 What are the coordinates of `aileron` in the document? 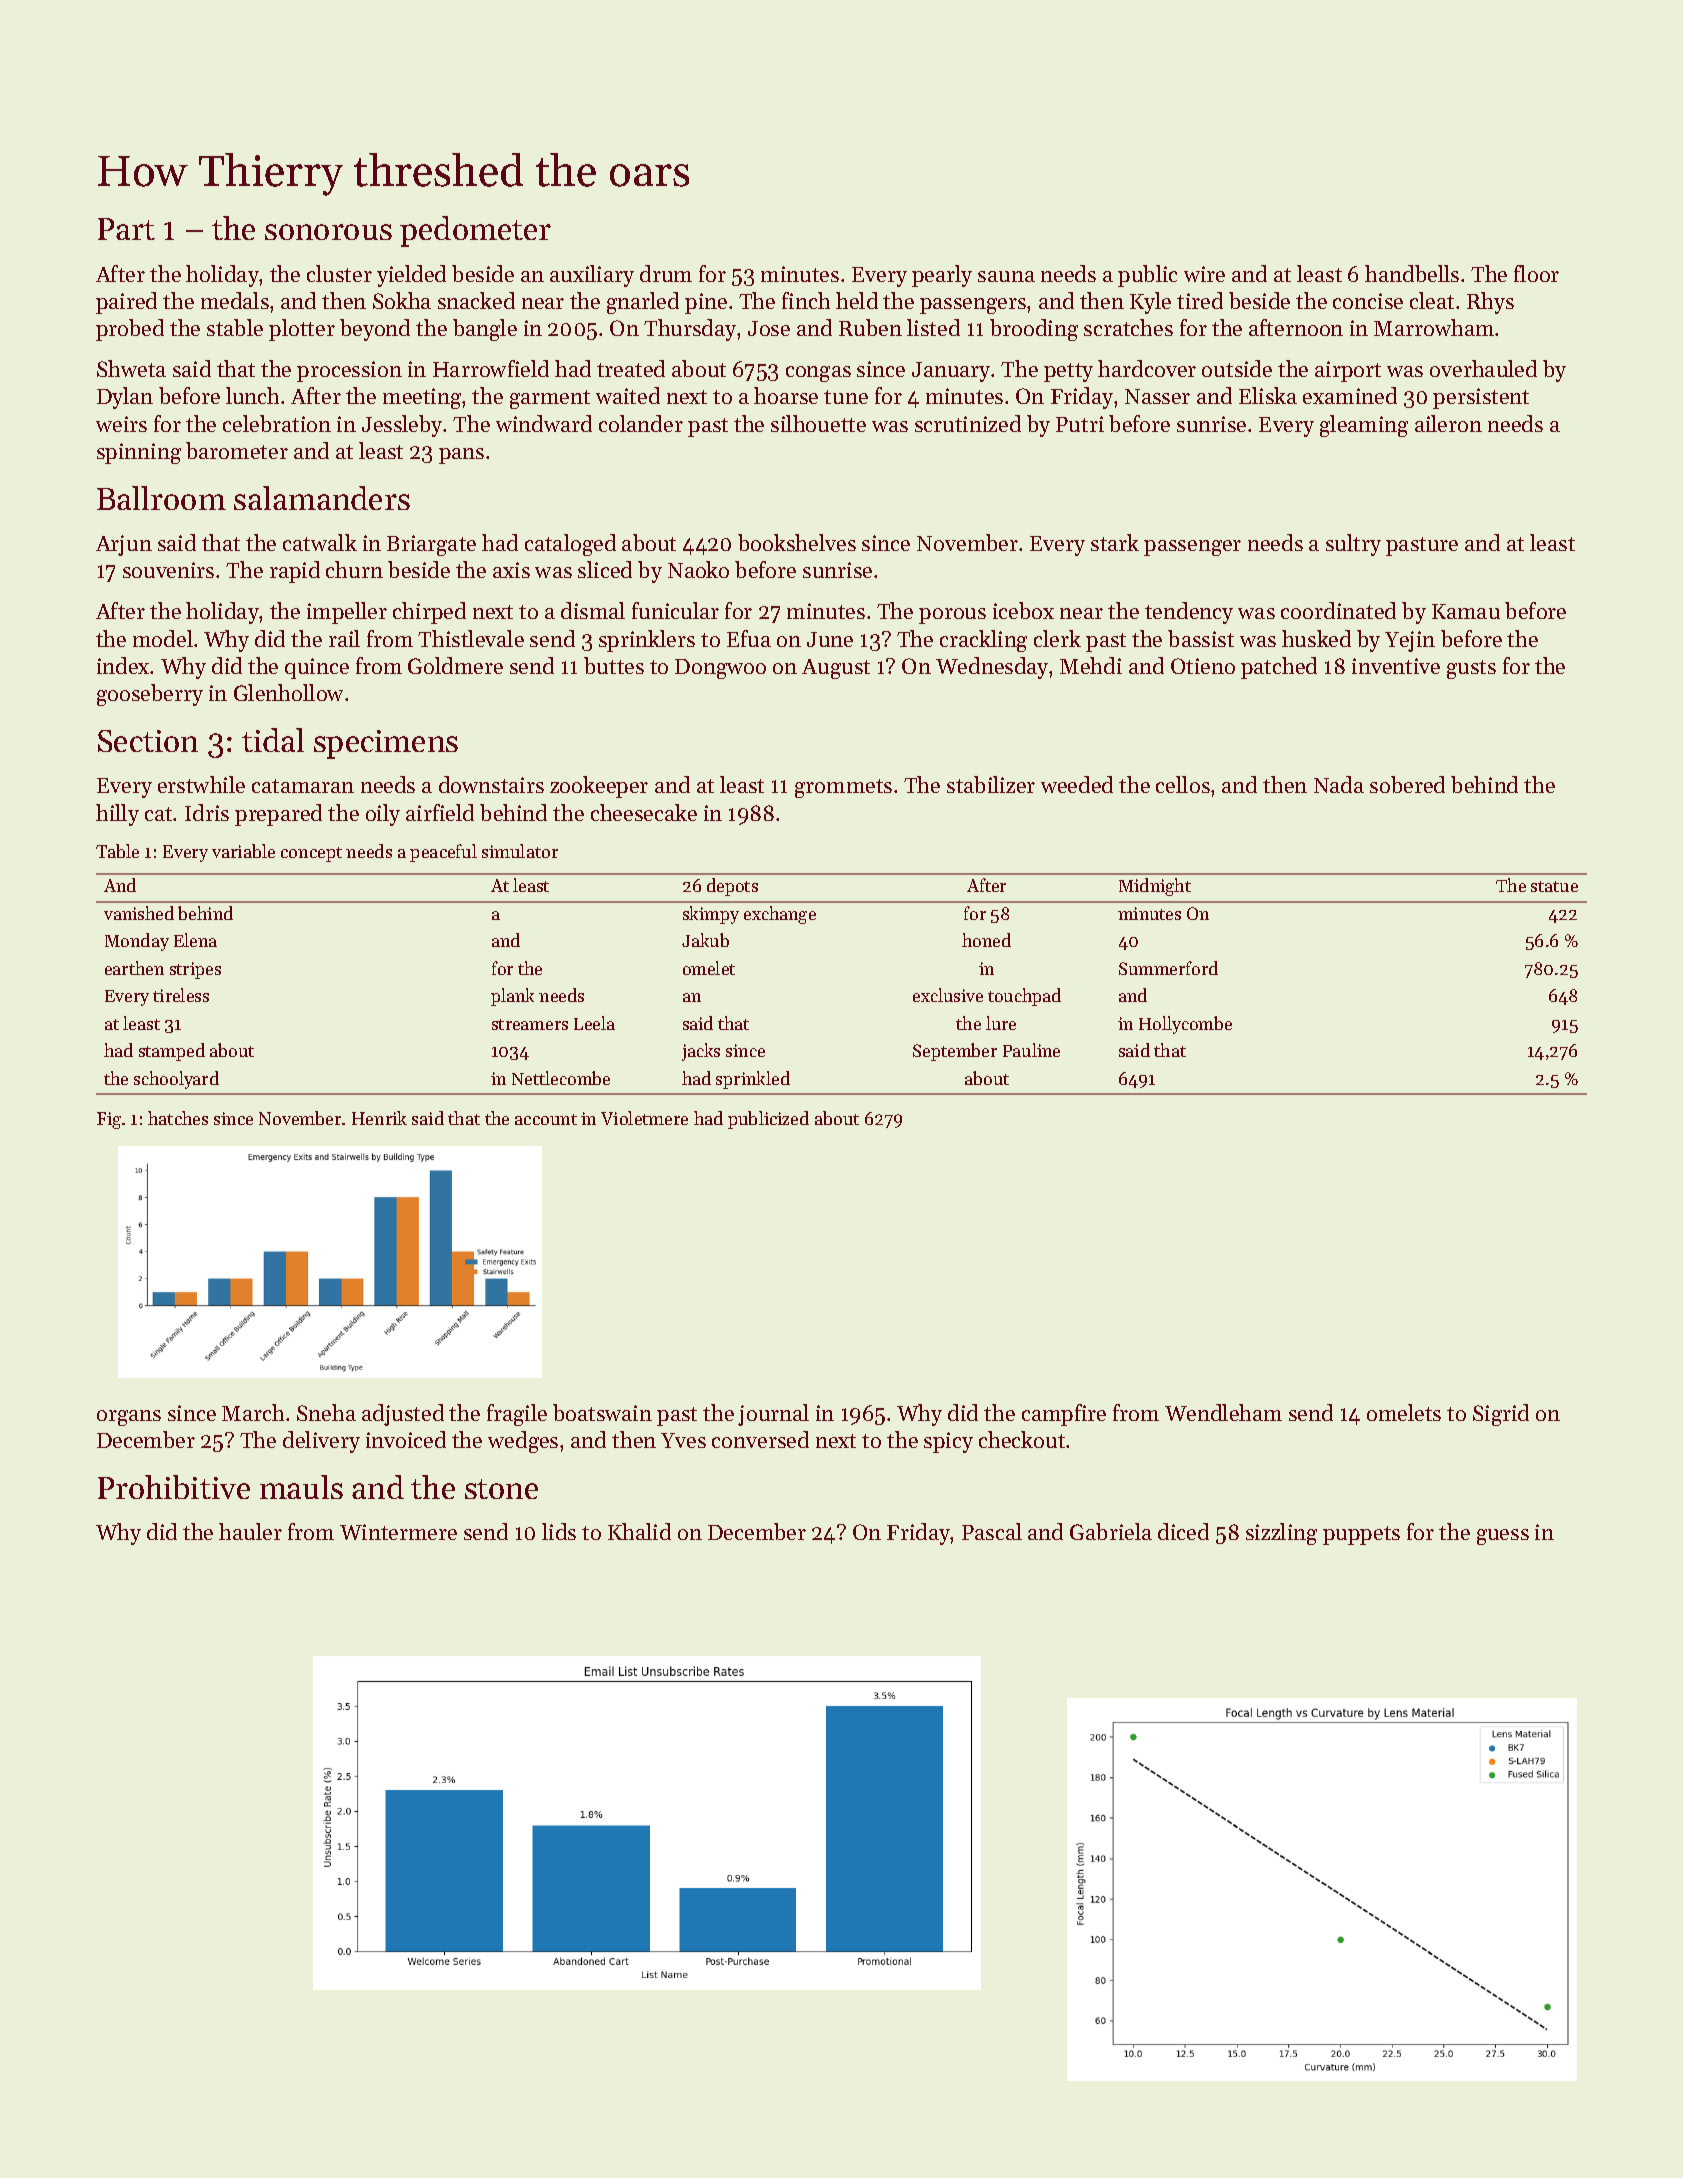 It's located at (1448, 423).
